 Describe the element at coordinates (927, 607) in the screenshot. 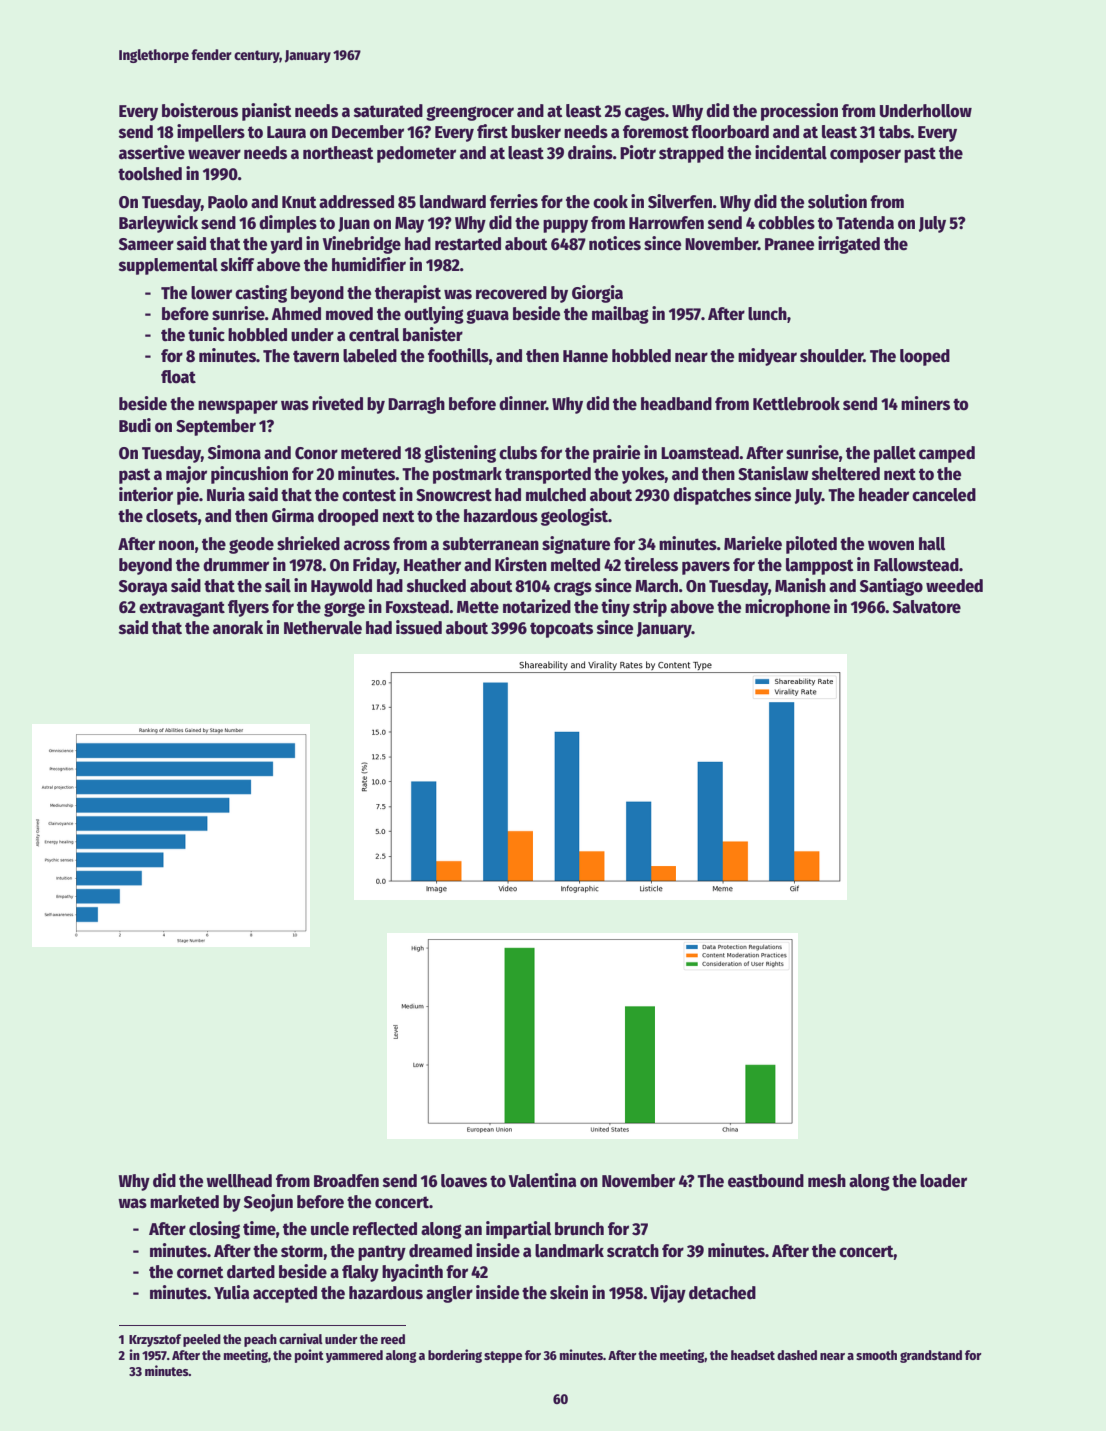

I see `Salvatore` at that location.
